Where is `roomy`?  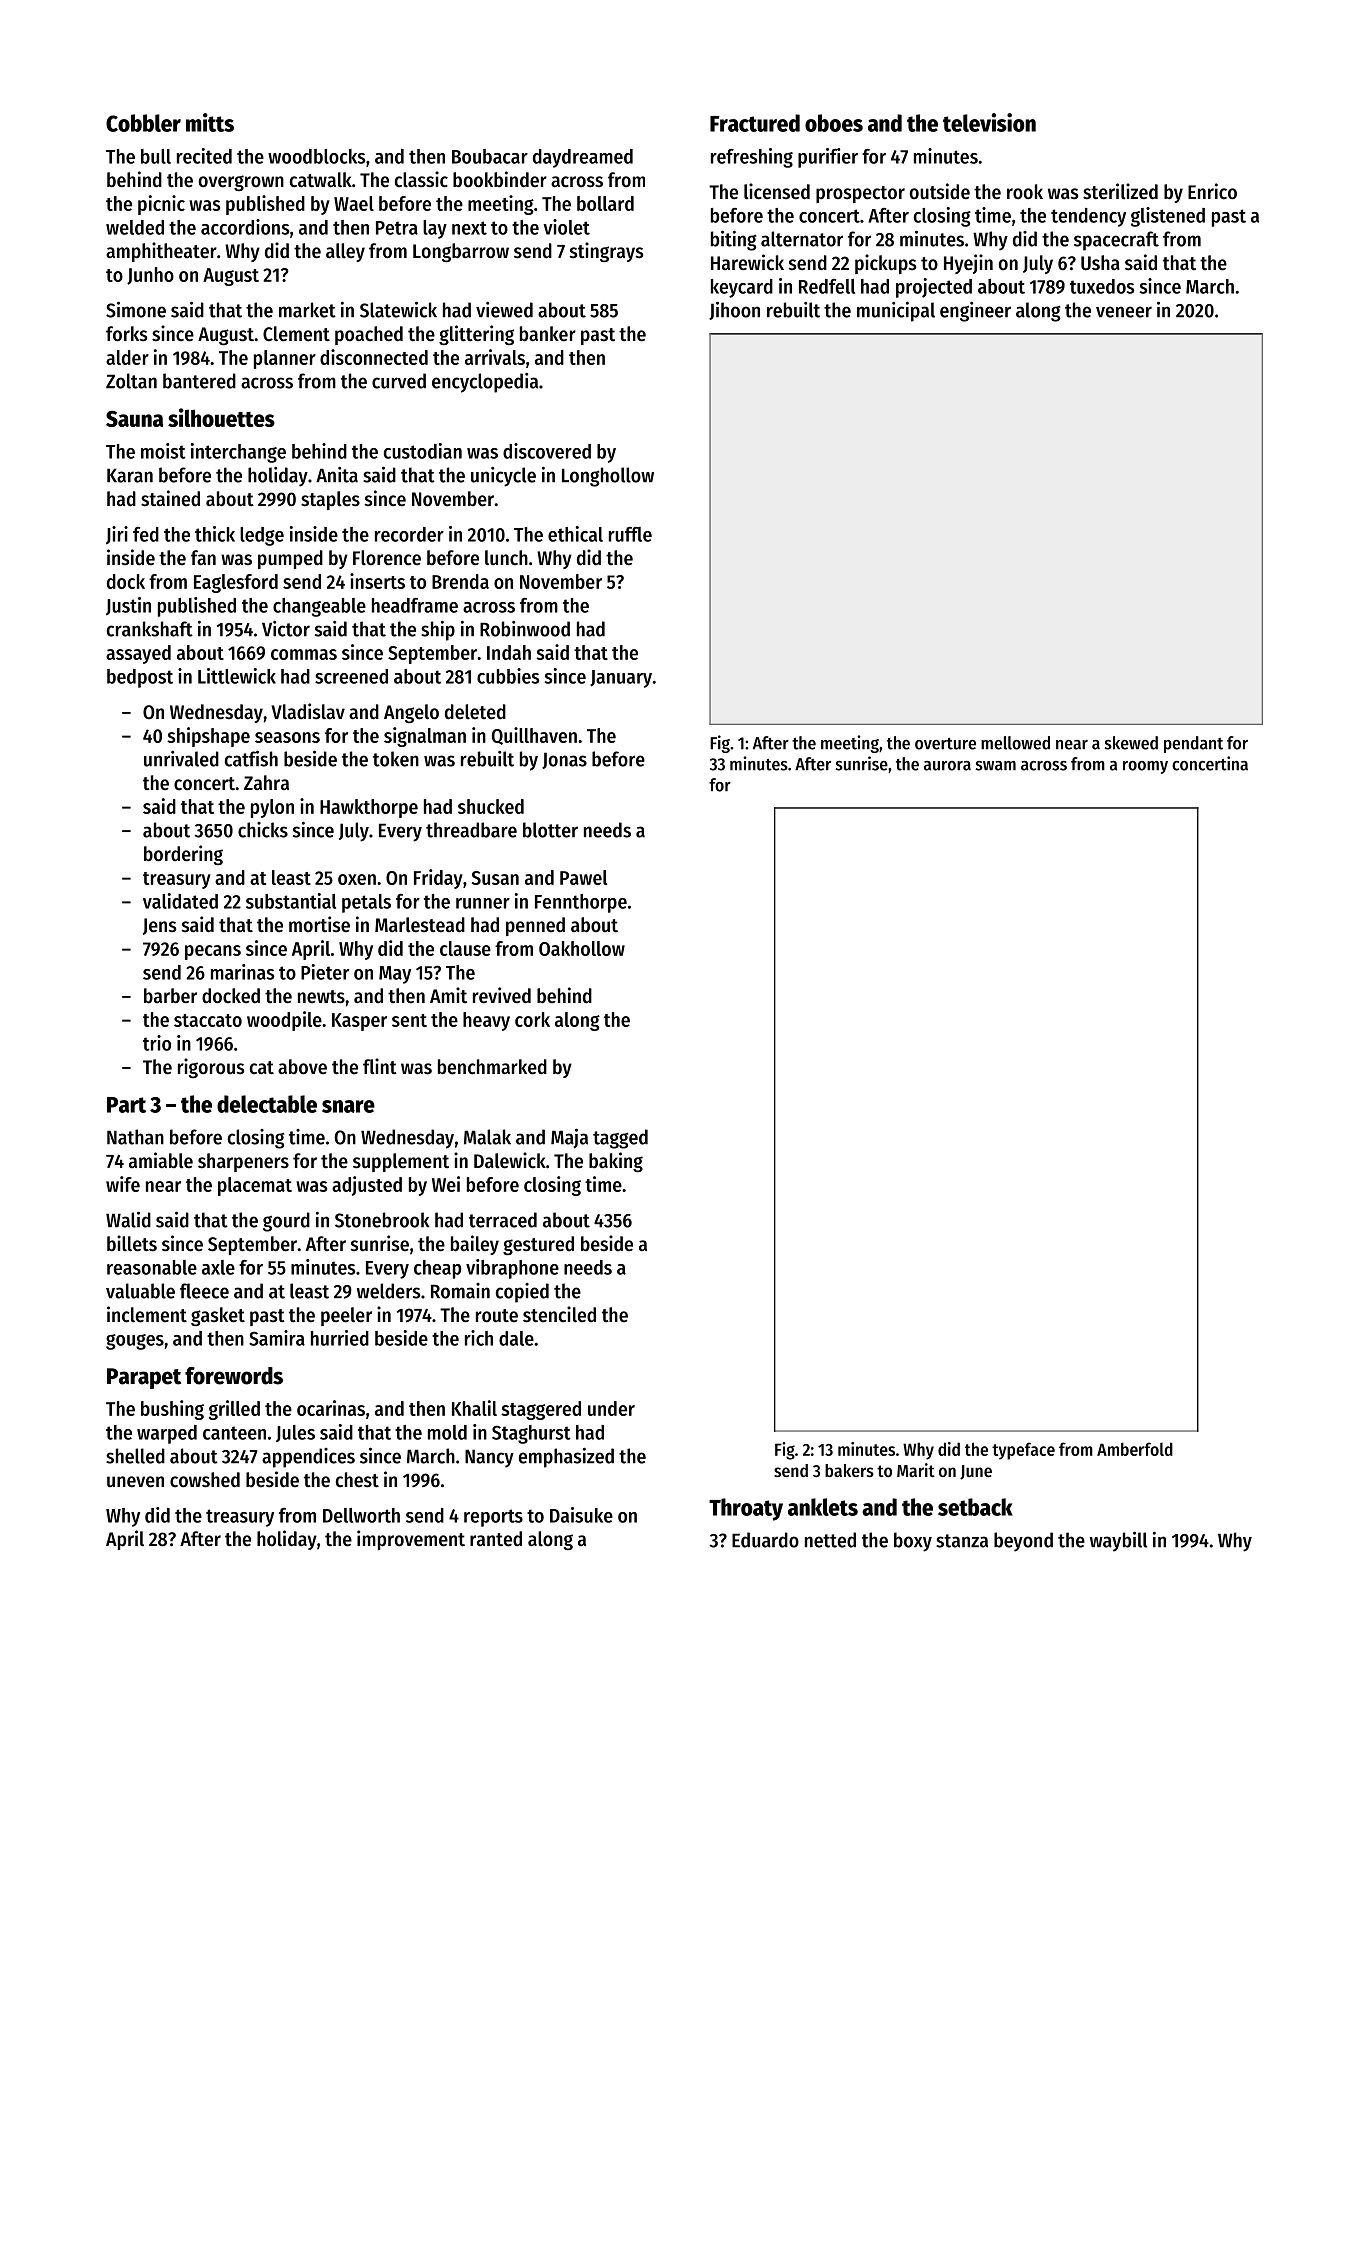 roomy is located at coordinates (1145, 767).
